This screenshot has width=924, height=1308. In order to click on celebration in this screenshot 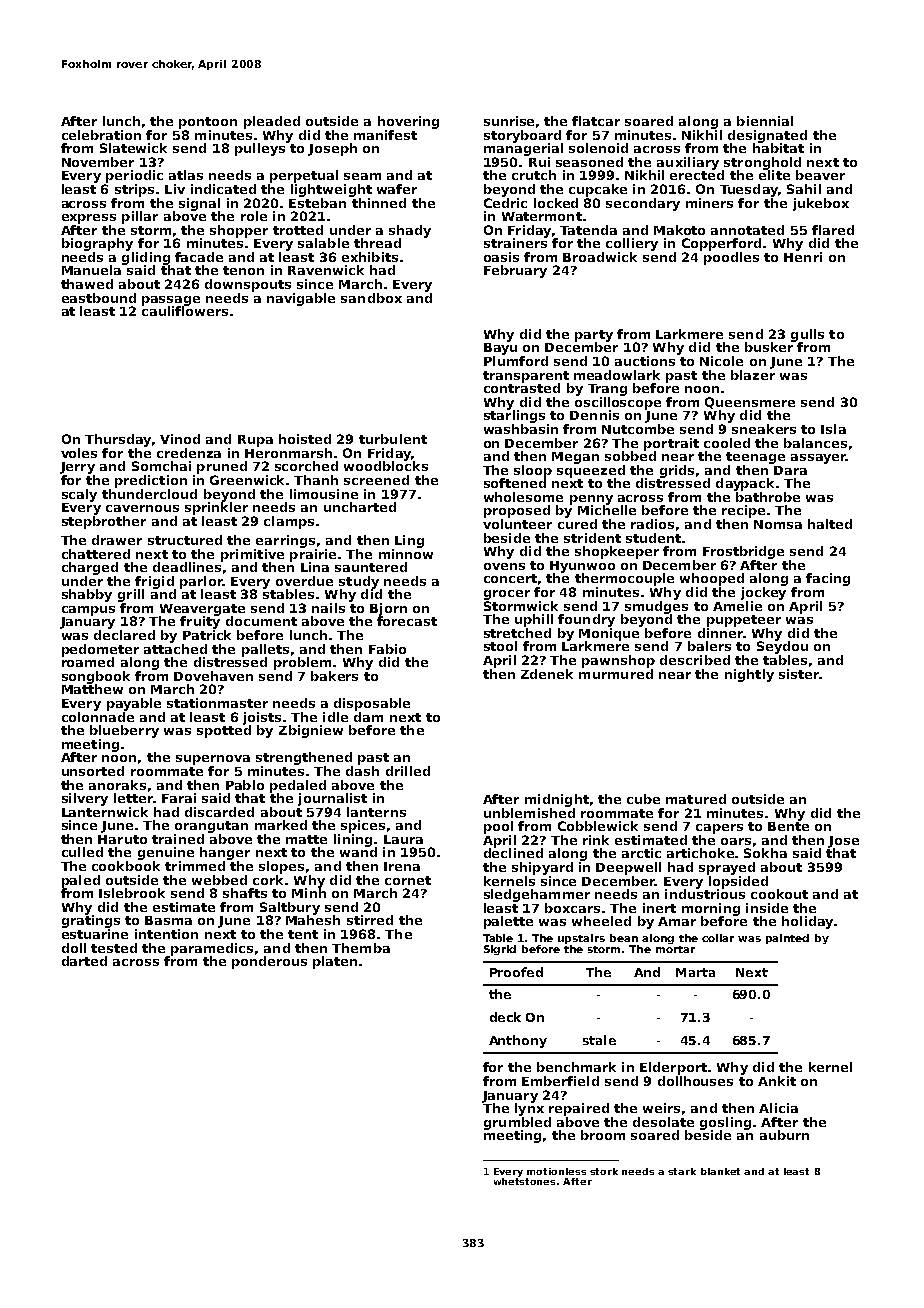, I will do `click(101, 135)`.
